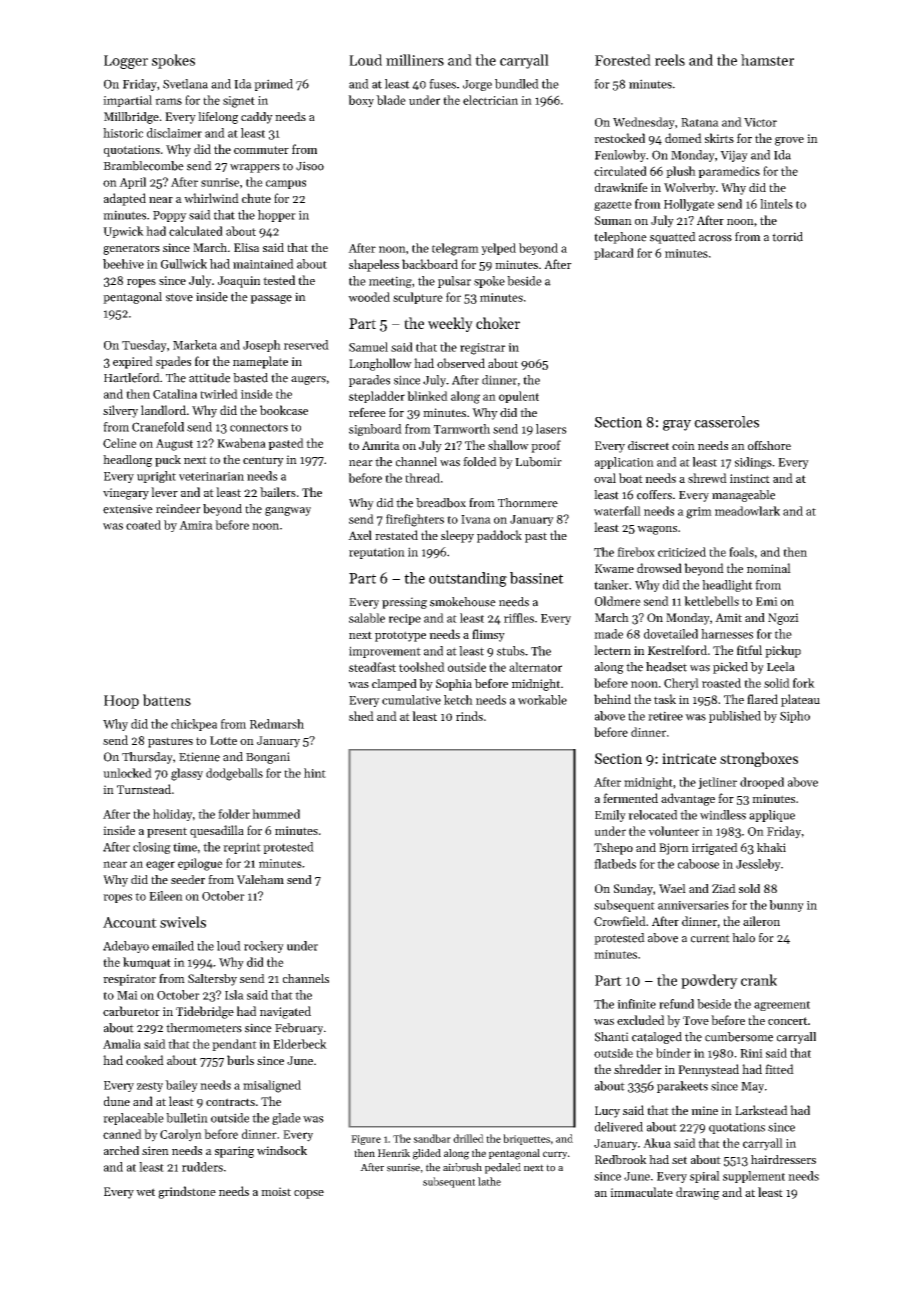 This screenshot has width=924, height=1308. What do you see at coordinates (489, 1181) in the screenshot?
I see `lathe` at bounding box center [489, 1181].
